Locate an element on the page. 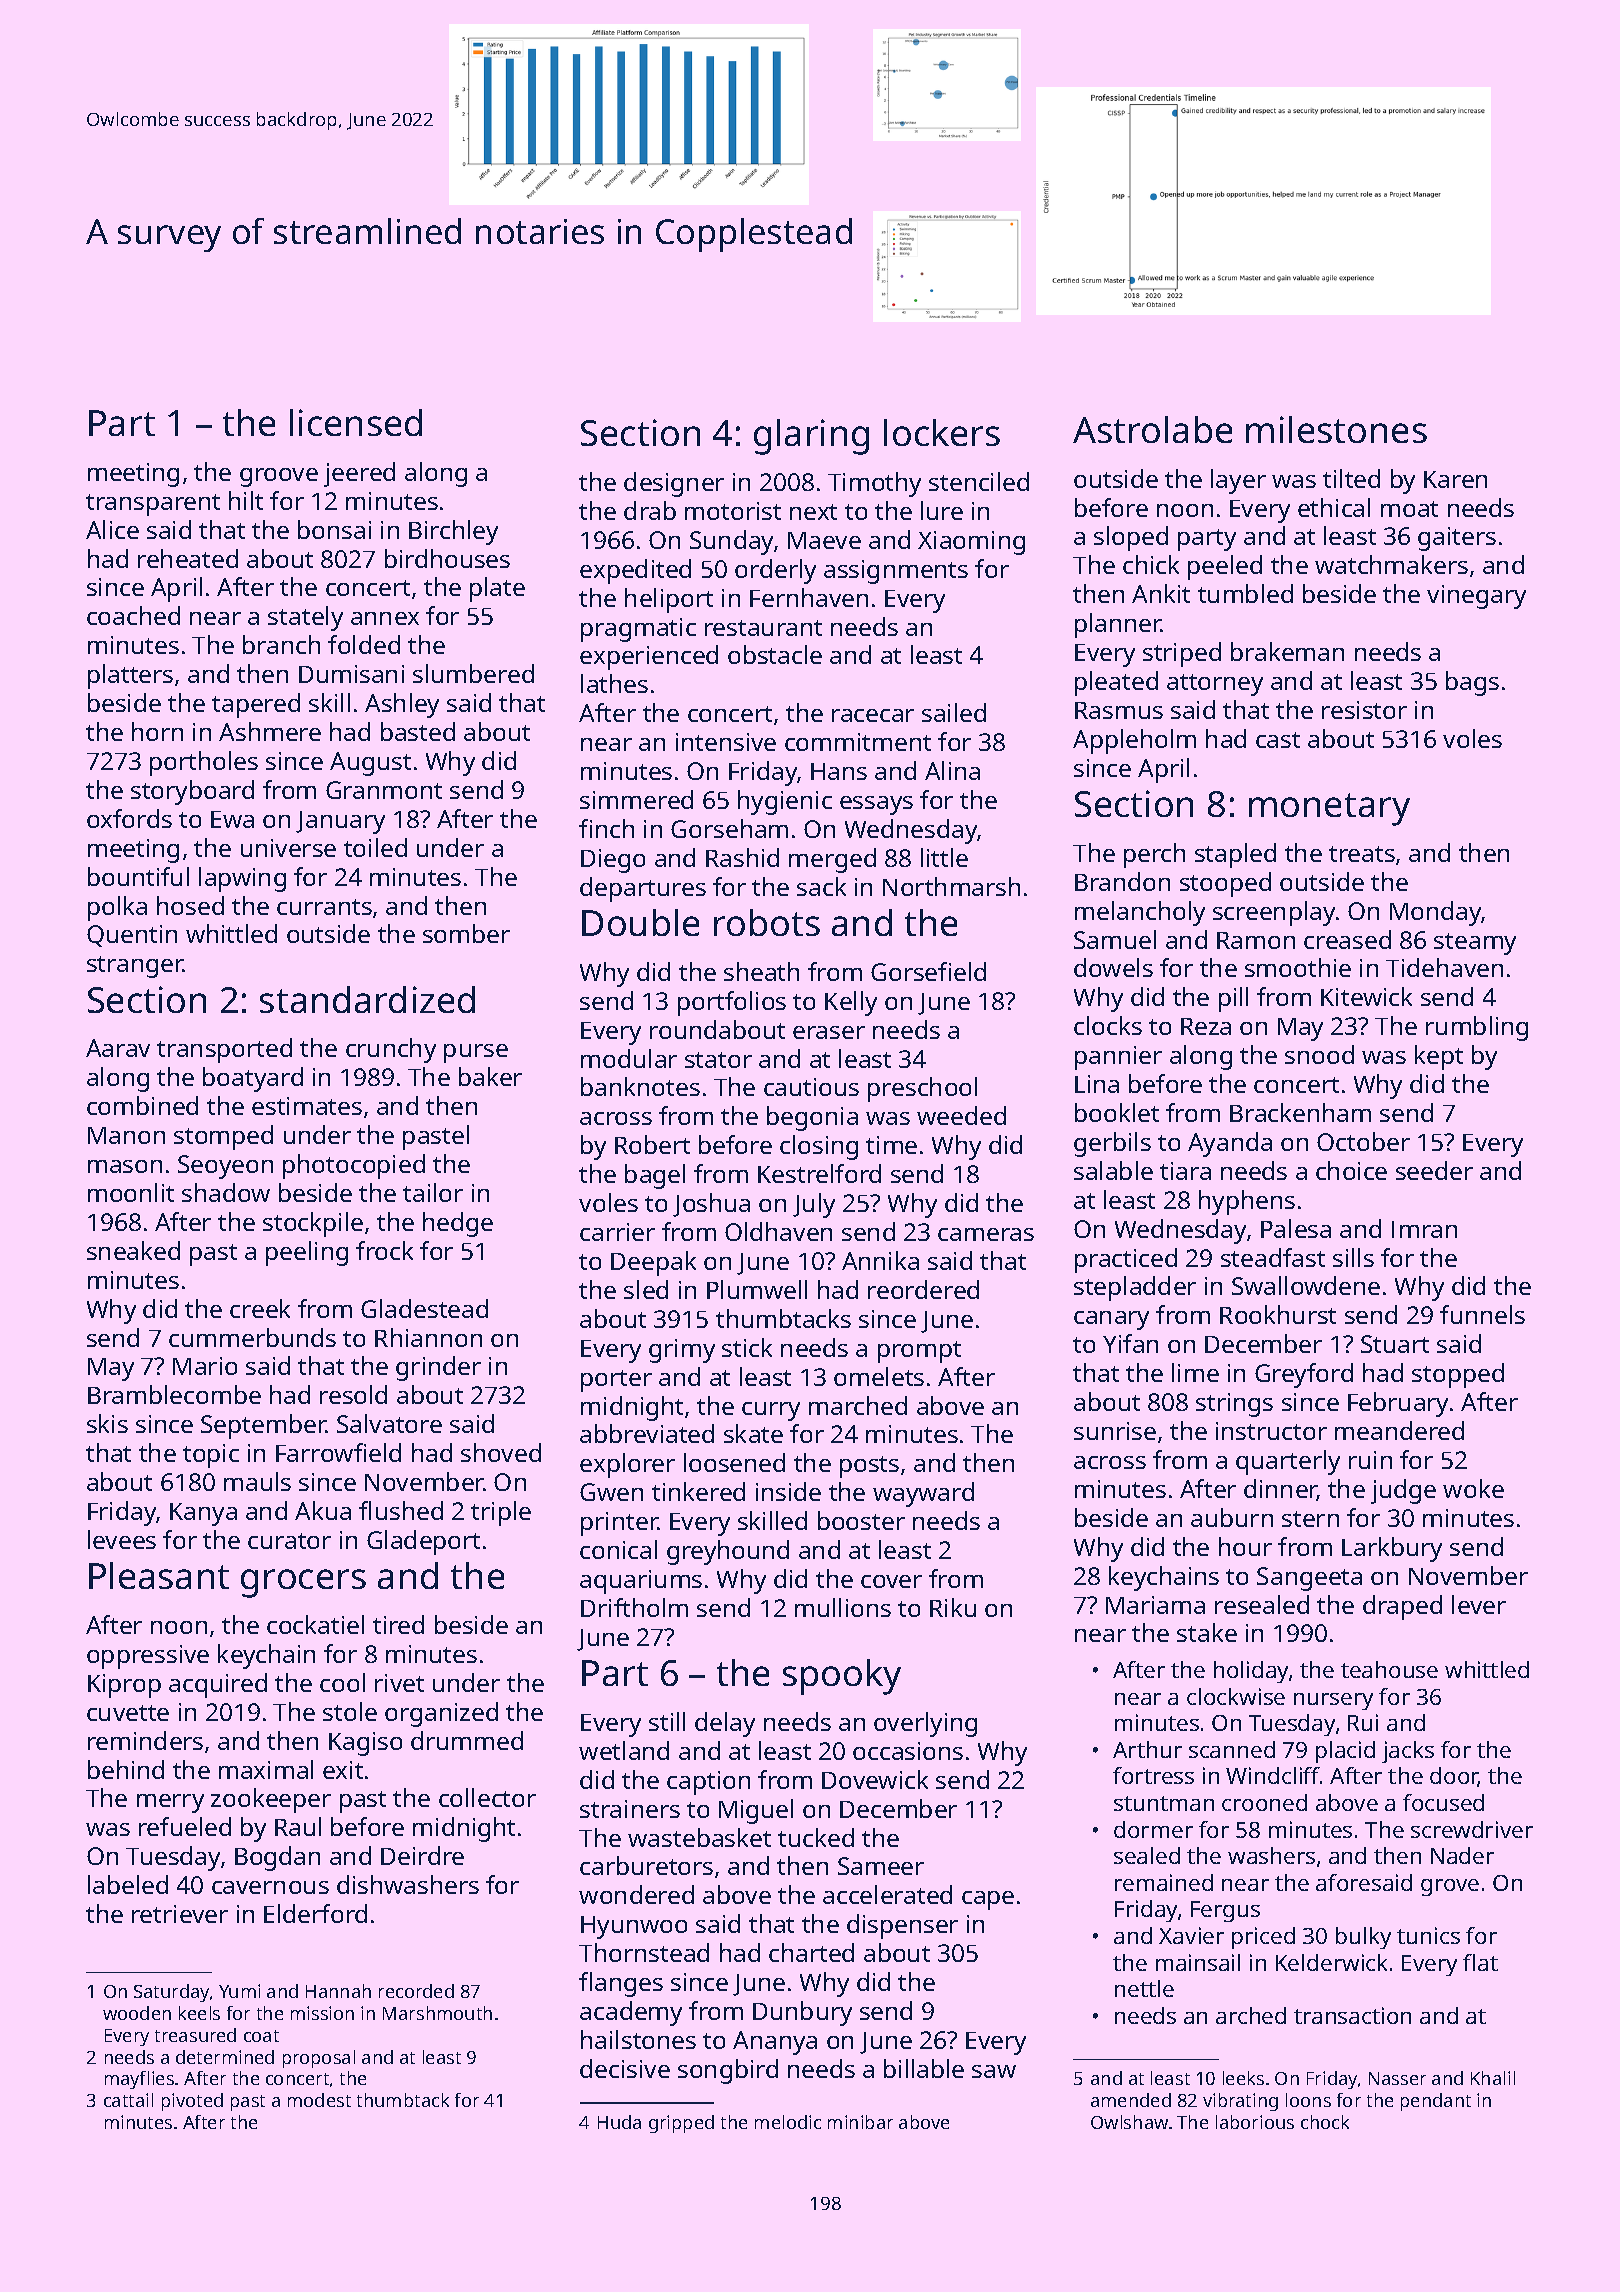 The width and height of the document is (1620, 2292). Dunbury is located at coordinates (802, 2013).
